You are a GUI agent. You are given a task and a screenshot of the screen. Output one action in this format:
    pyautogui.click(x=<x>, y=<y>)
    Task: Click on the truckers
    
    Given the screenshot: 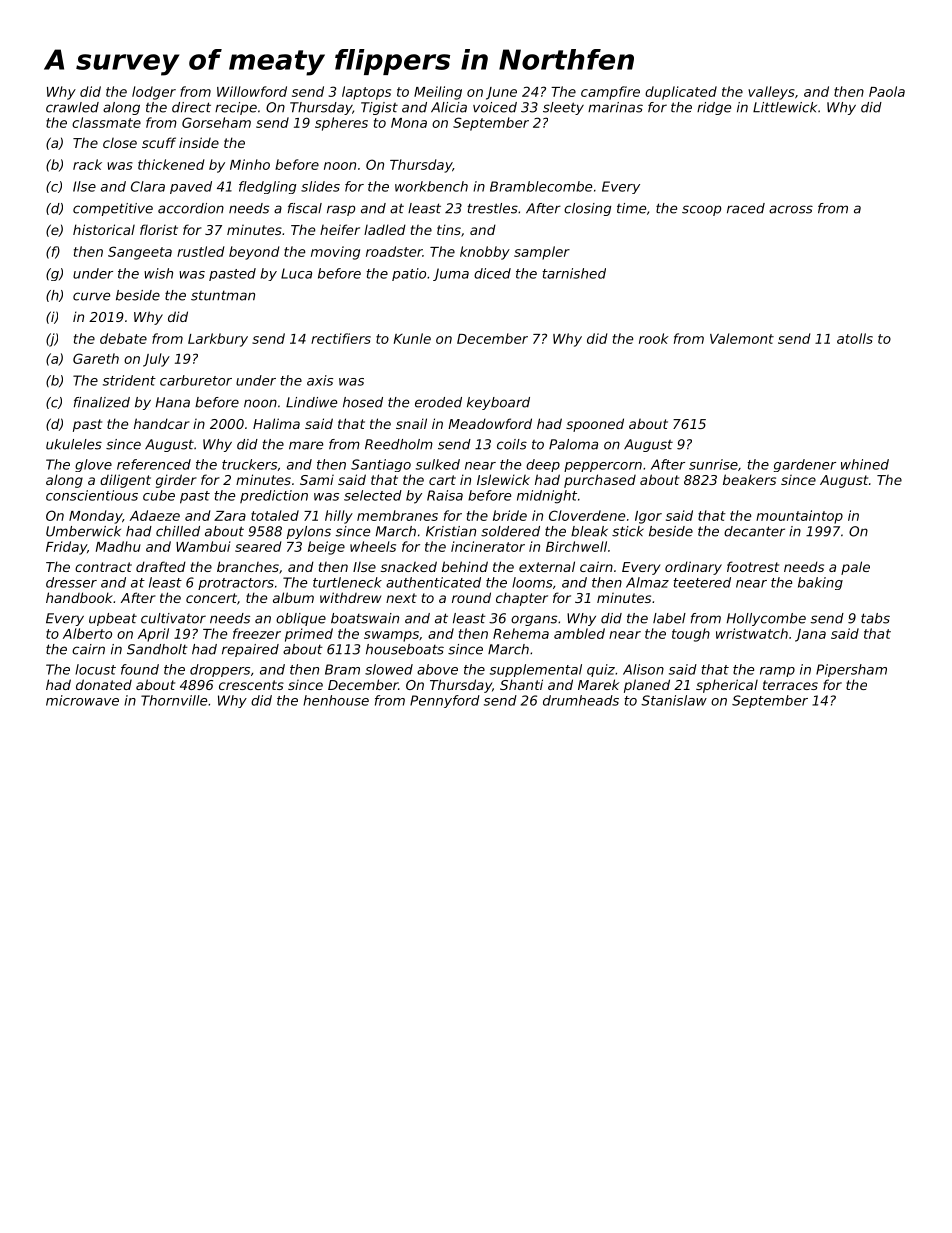 What is the action you would take?
    pyautogui.click(x=249, y=464)
